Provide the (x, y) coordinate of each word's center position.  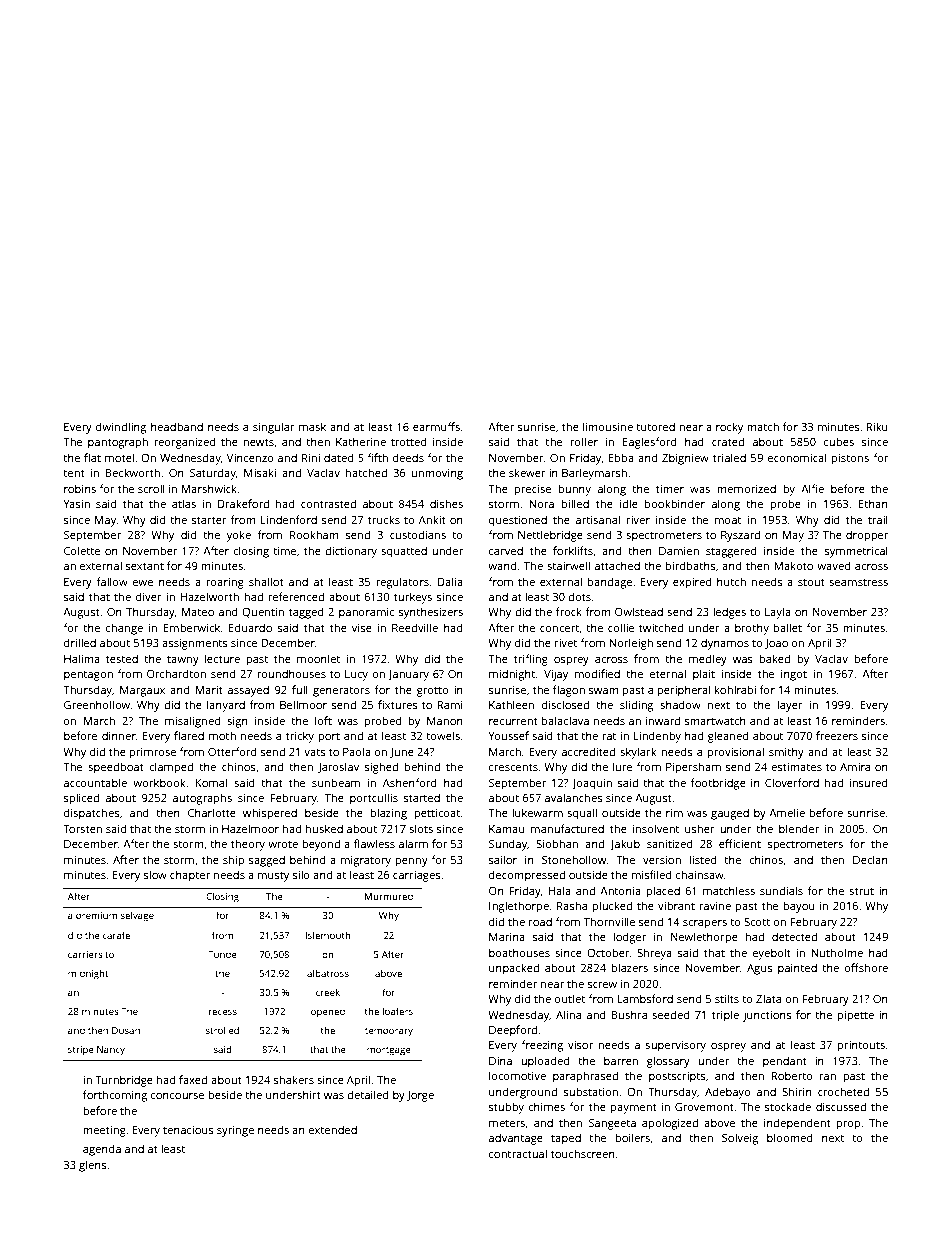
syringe (235, 1131)
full (300, 689)
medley (708, 660)
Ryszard (740, 536)
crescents (513, 767)
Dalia (450, 581)
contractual (518, 1153)
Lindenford (289, 519)
